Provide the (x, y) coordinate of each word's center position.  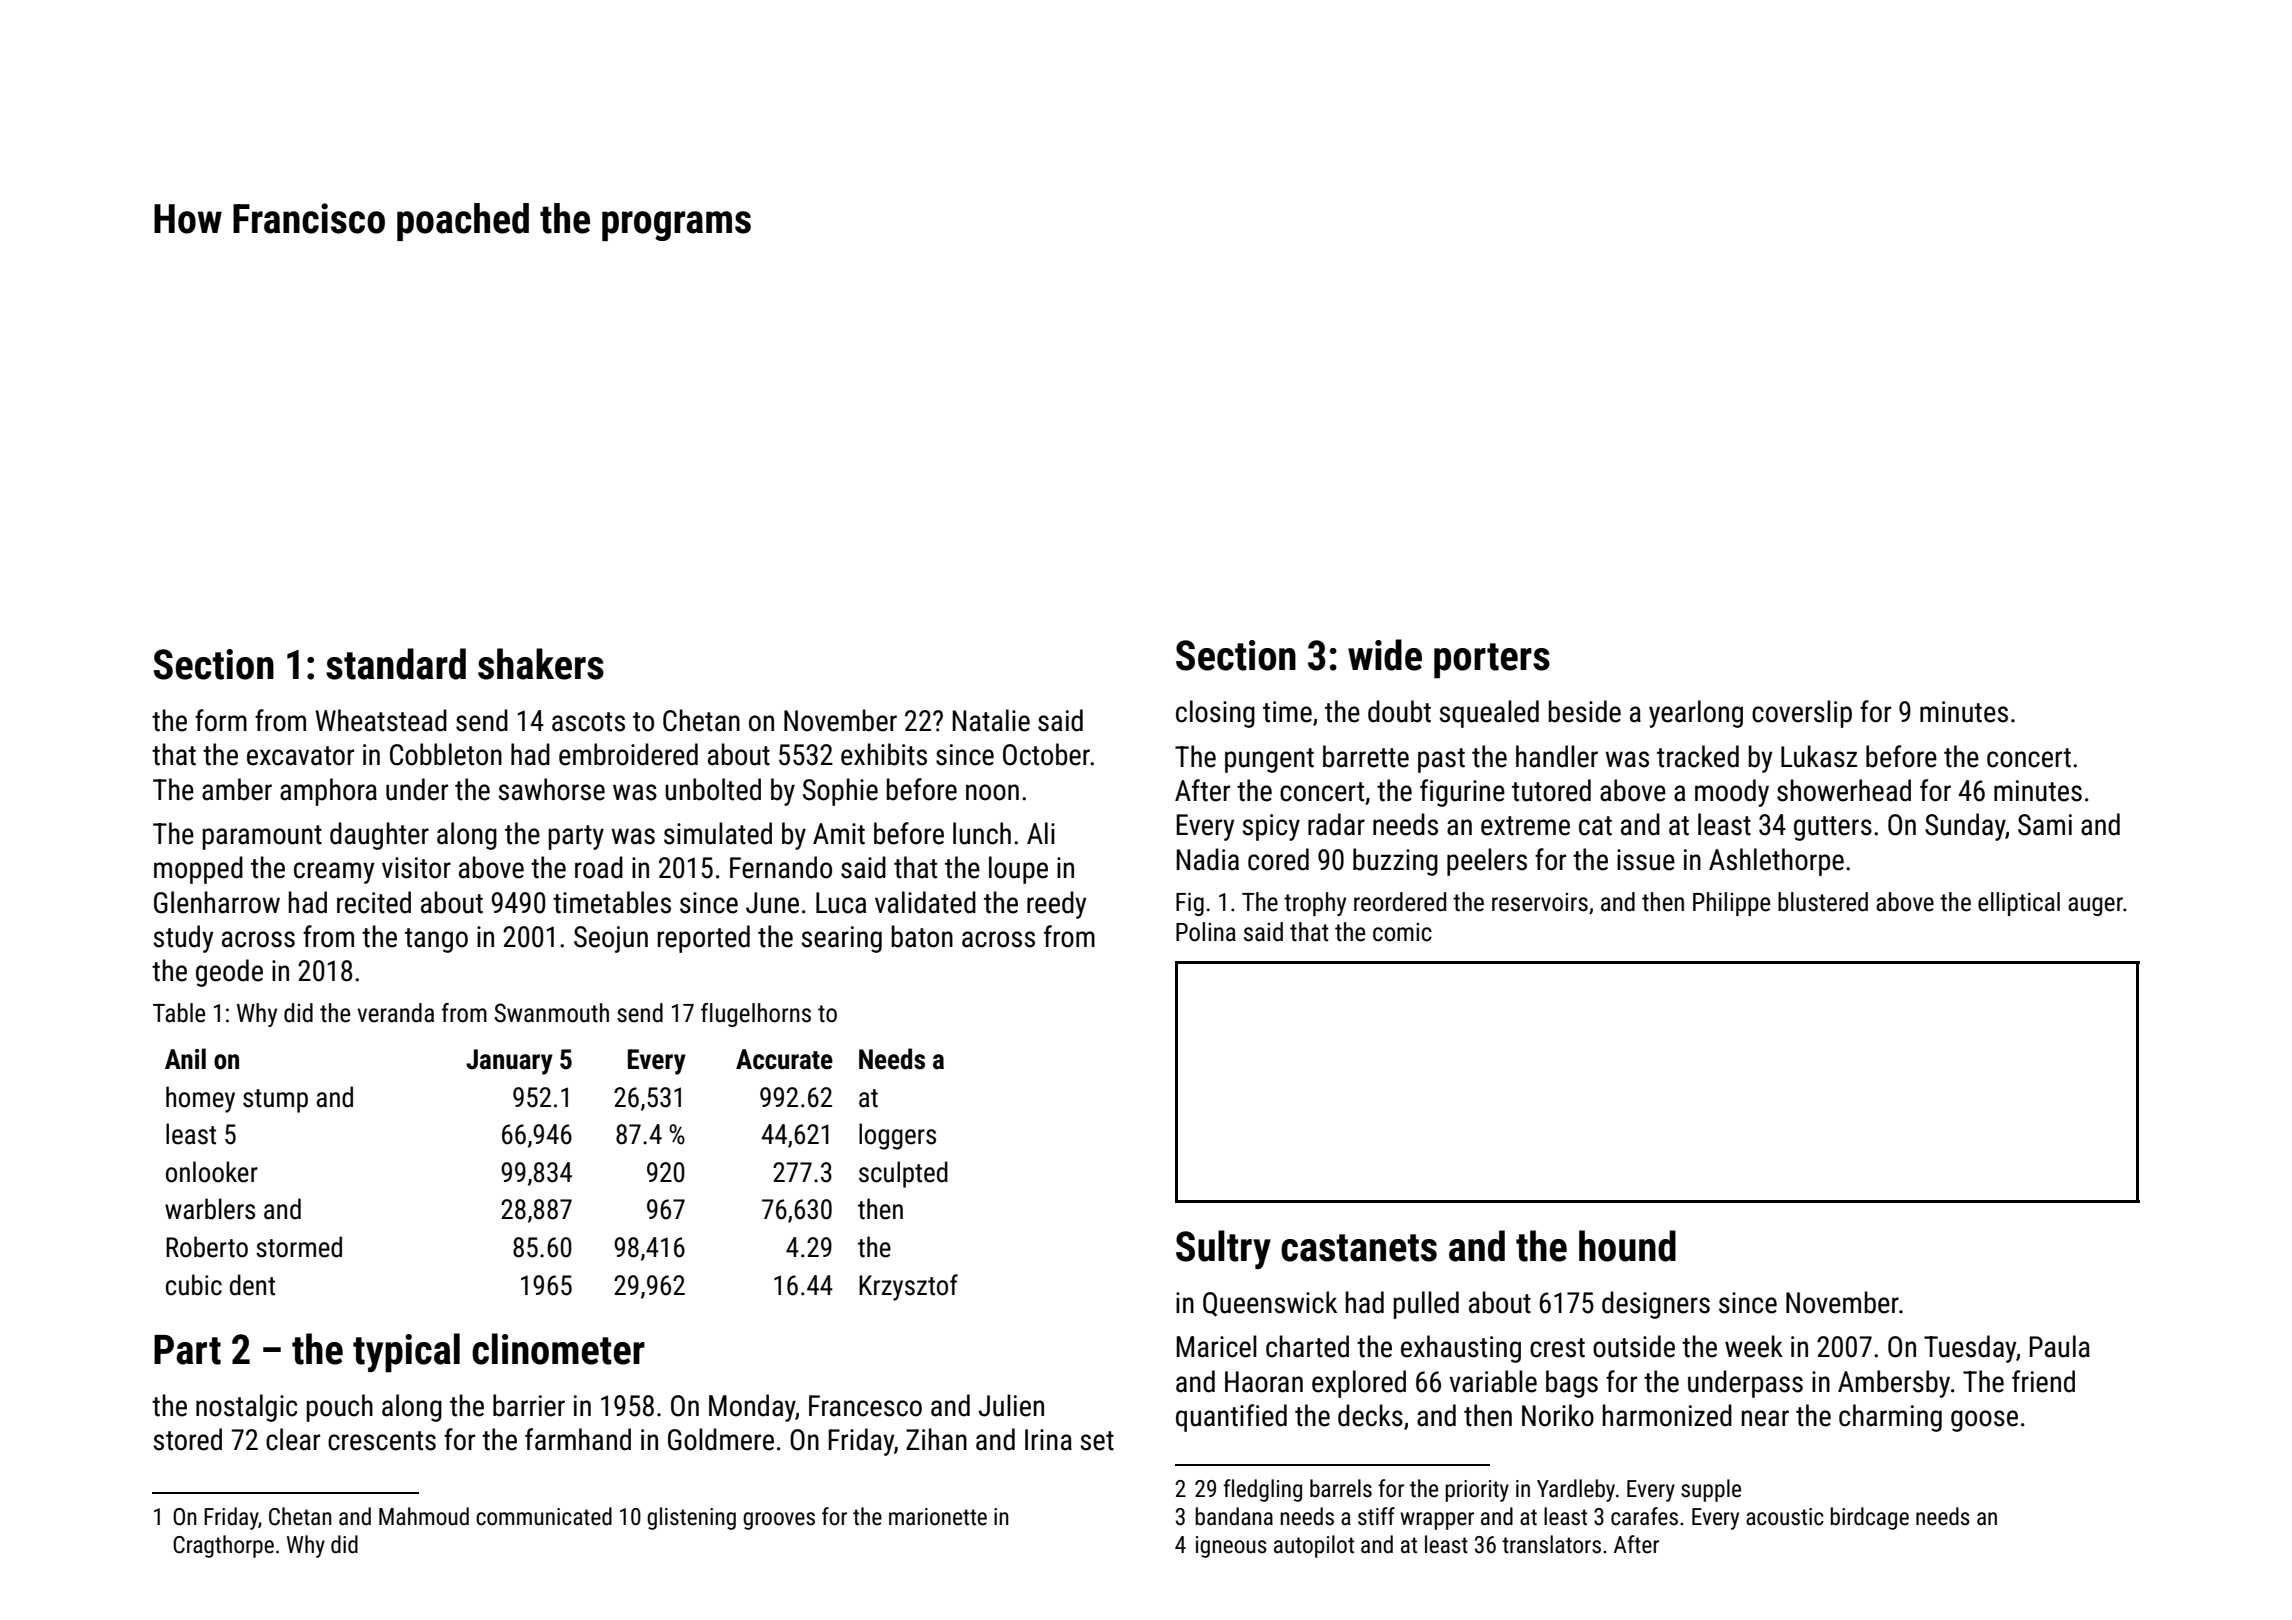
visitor (416, 868)
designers (1656, 1305)
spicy (1271, 827)
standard (396, 664)
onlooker (212, 1172)
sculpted (903, 1174)
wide (1385, 655)
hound (1627, 1246)
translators (1551, 1544)
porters (1492, 661)
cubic (194, 1285)
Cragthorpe (223, 1546)
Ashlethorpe (1776, 862)
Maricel (1217, 1346)
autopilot (1314, 1546)
